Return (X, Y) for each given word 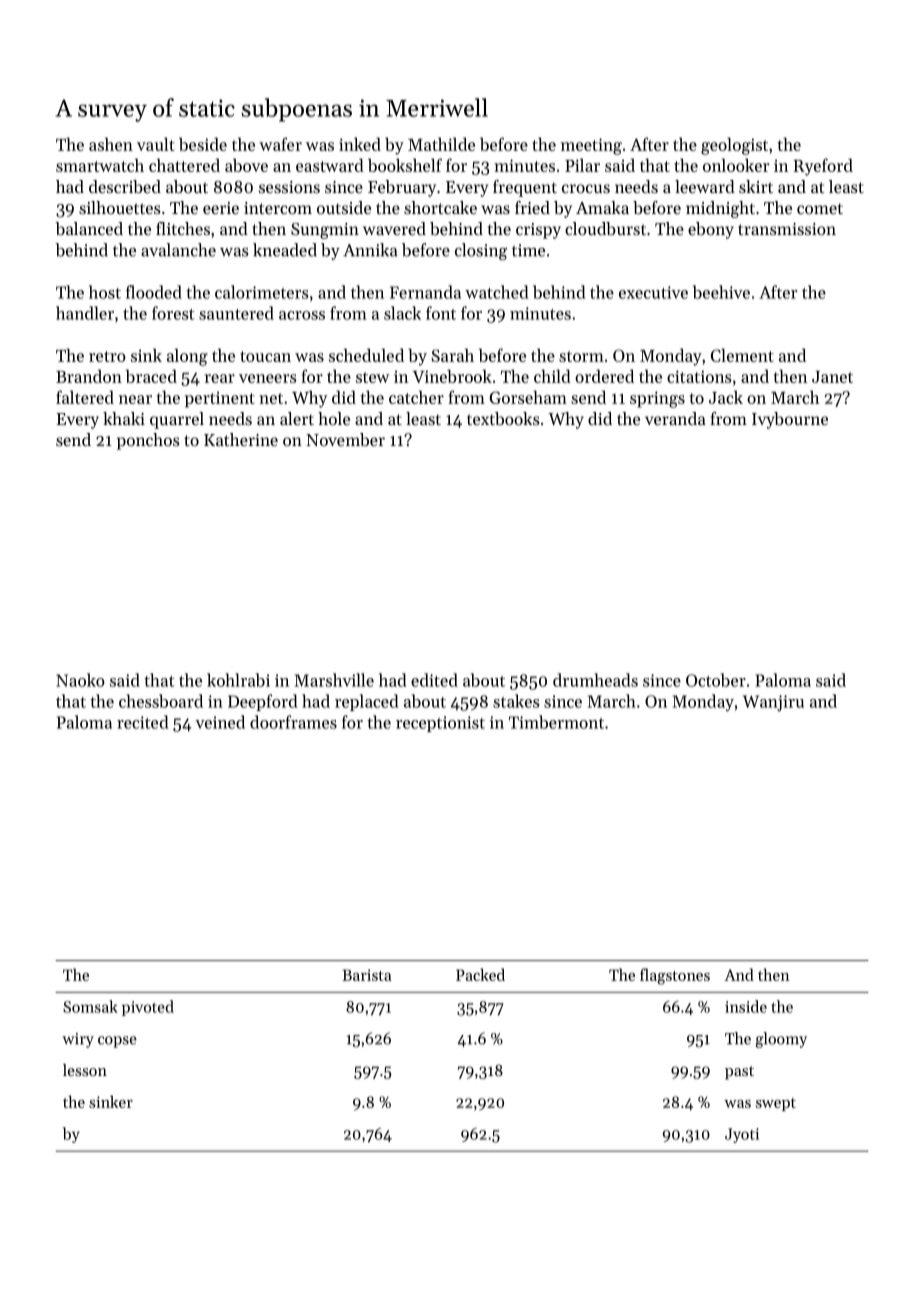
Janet (832, 377)
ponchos (148, 441)
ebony (711, 230)
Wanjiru (773, 703)
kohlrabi (238, 680)
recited (142, 722)
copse (117, 1042)
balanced (89, 228)
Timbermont (556, 722)
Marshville (334, 680)
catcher (416, 397)
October (716, 680)
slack (402, 313)
